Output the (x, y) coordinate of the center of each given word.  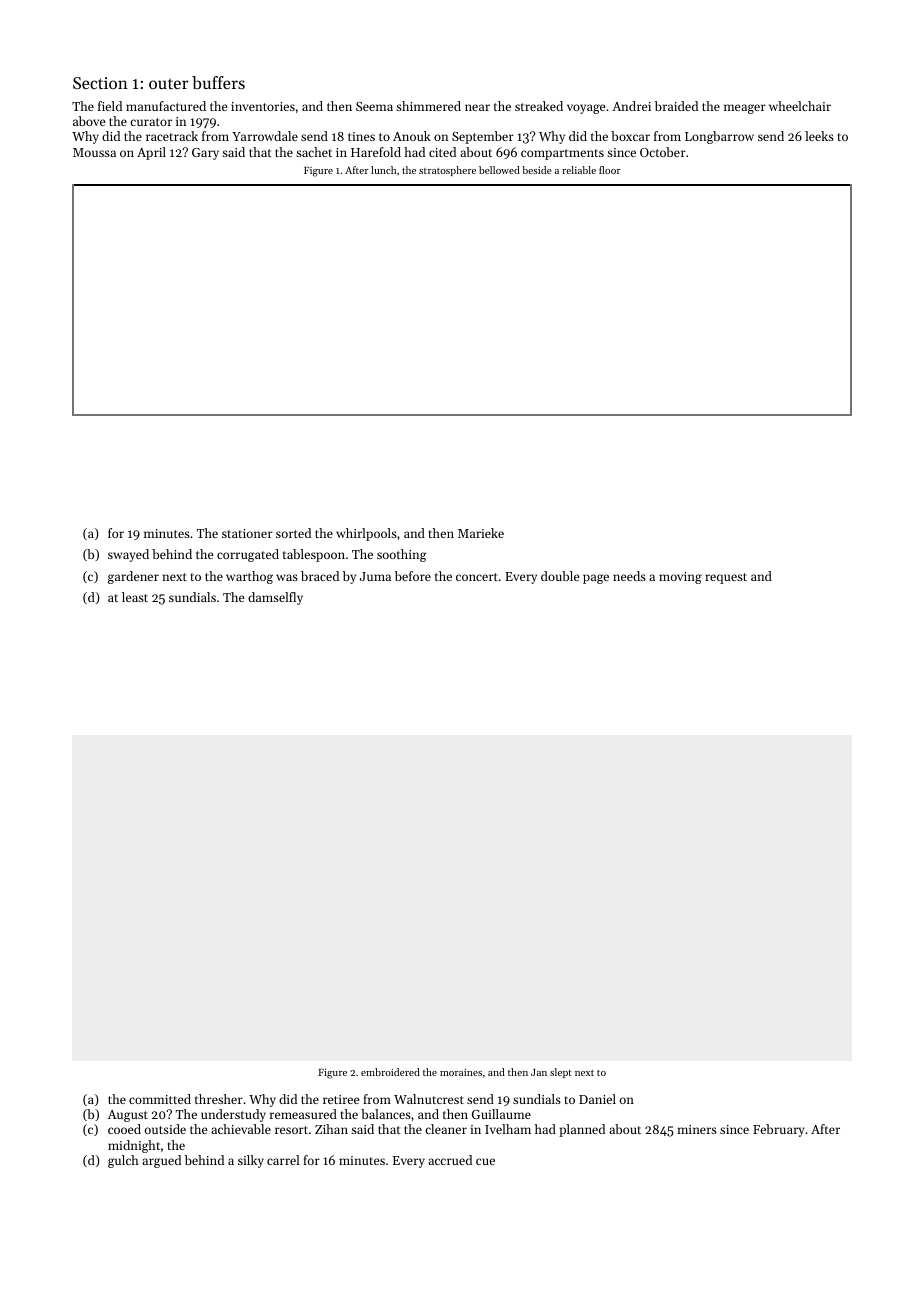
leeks (819, 136)
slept (561, 1073)
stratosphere (447, 171)
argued (161, 1161)
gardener (133, 577)
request (726, 578)
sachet (314, 152)
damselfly (275, 598)
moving (680, 578)
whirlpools (366, 534)
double (560, 576)
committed (160, 1099)
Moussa (94, 152)
